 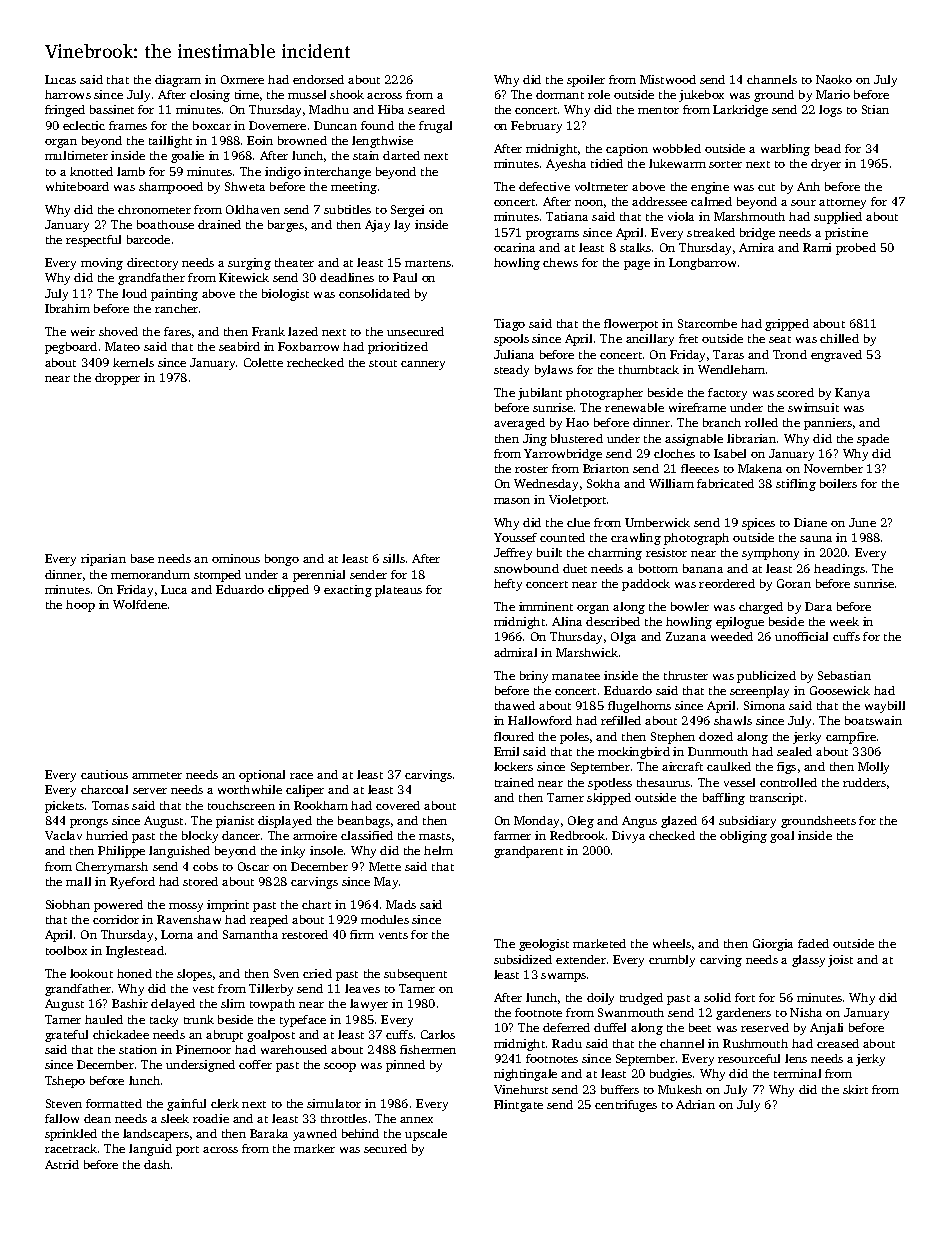 I want to click on Oxmere, so click(x=242, y=79).
